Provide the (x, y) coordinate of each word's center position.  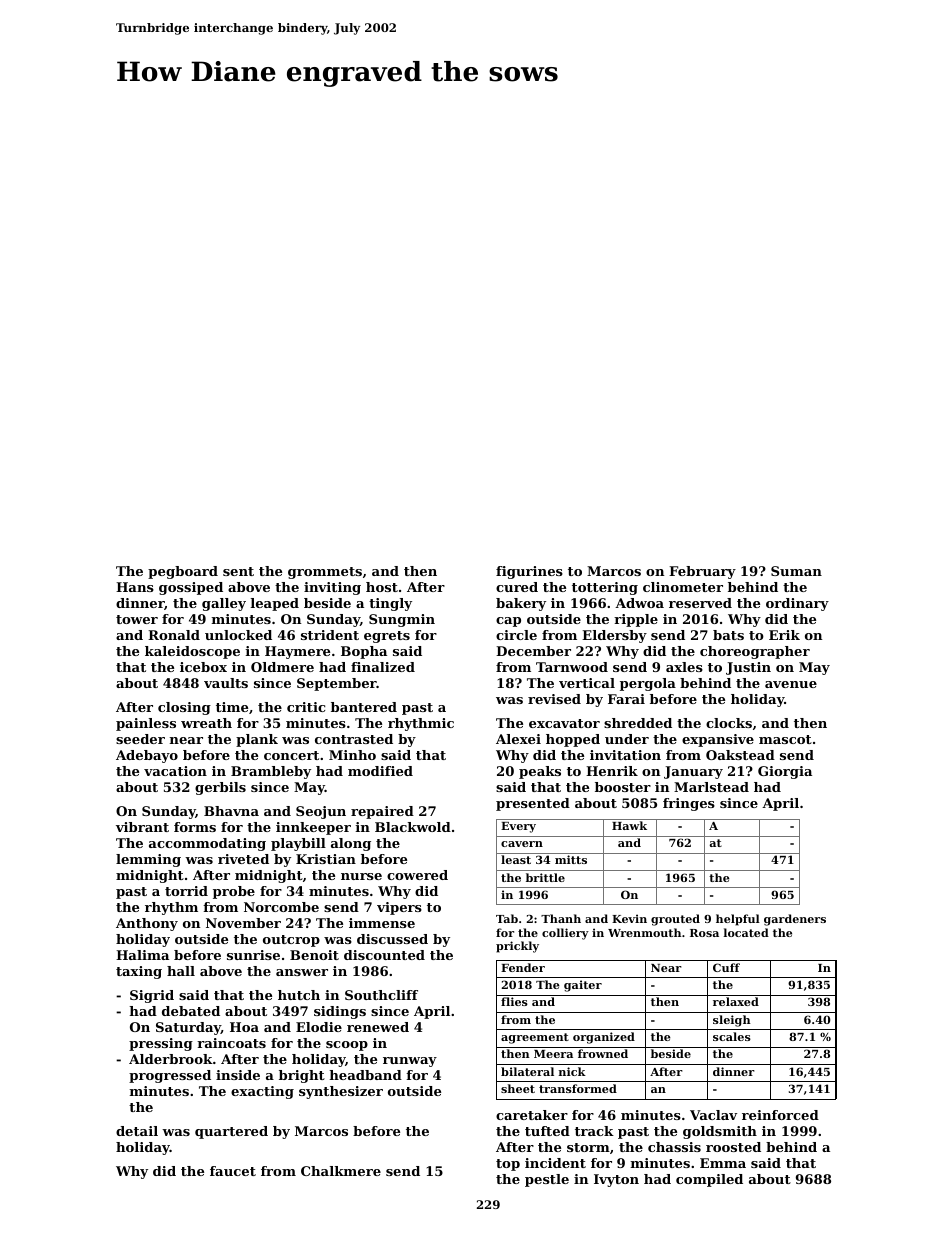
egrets (387, 637)
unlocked (238, 635)
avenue (791, 684)
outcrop (291, 941)
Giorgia (785, 772)
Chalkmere (341, 1171)
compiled (709, 1180)
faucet (233, 1171)
